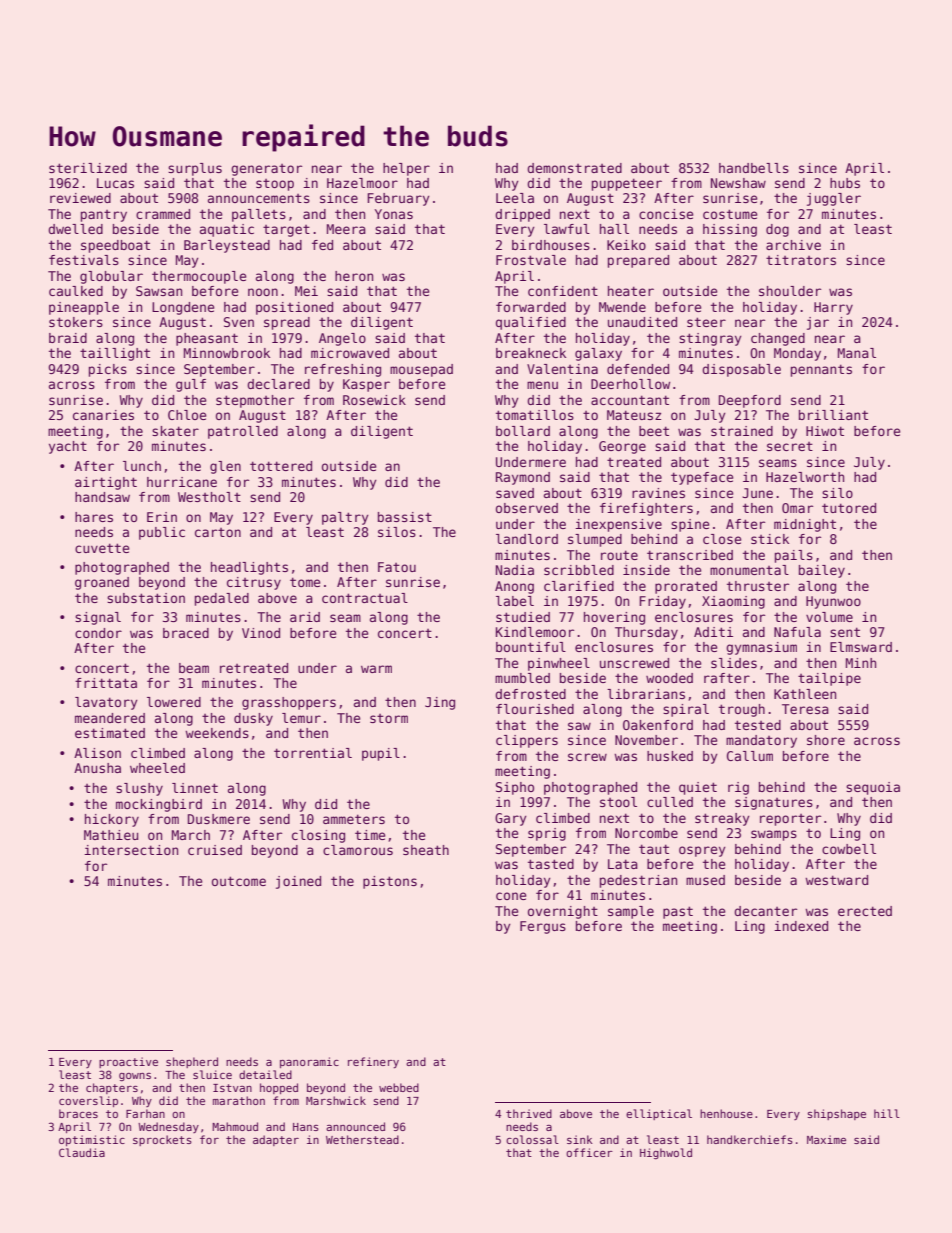  Describe the element at coordinates (394, 214) in the image. I see `Yonas` at that location.
